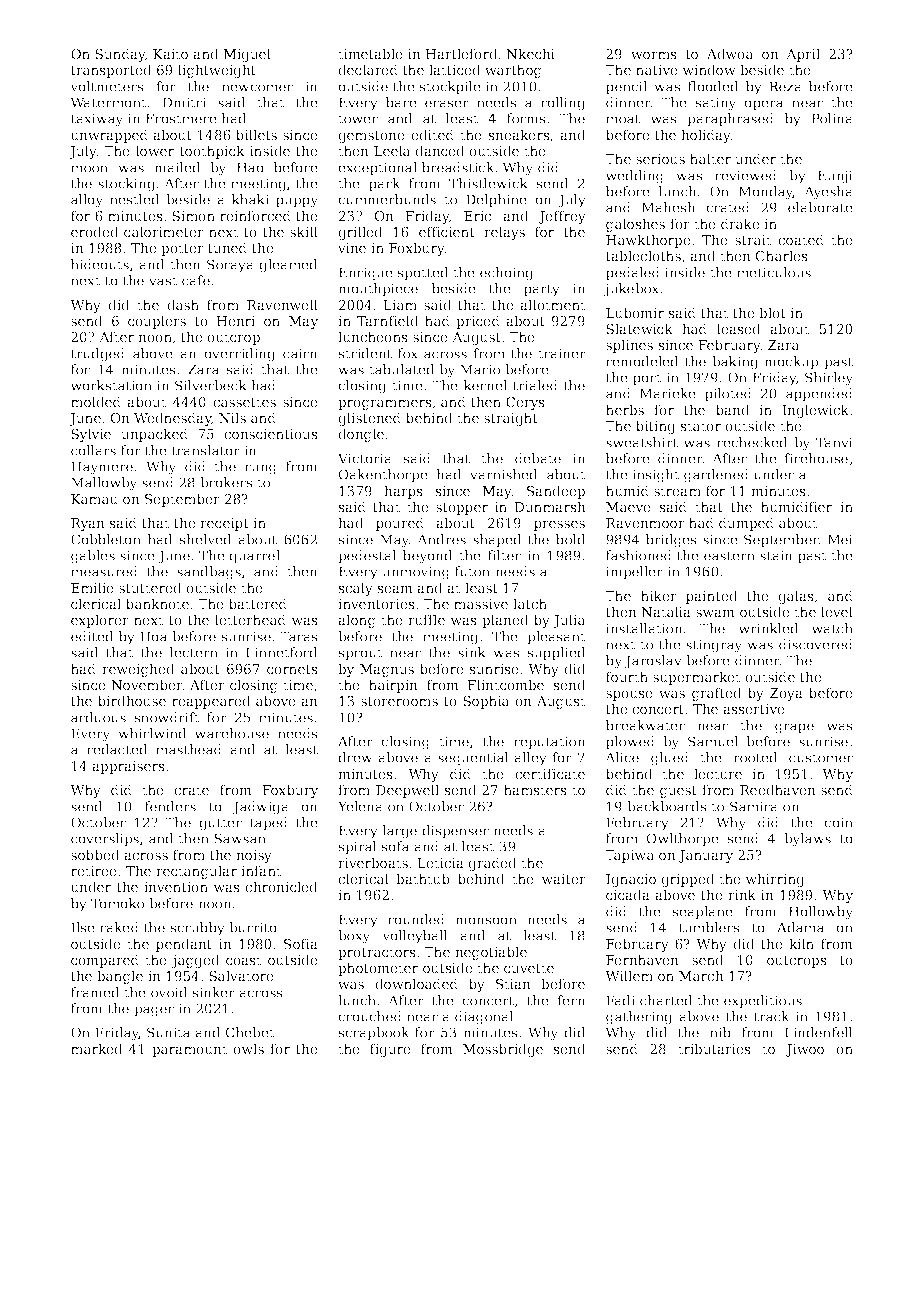  I want to click on April, so click(803, 55).
